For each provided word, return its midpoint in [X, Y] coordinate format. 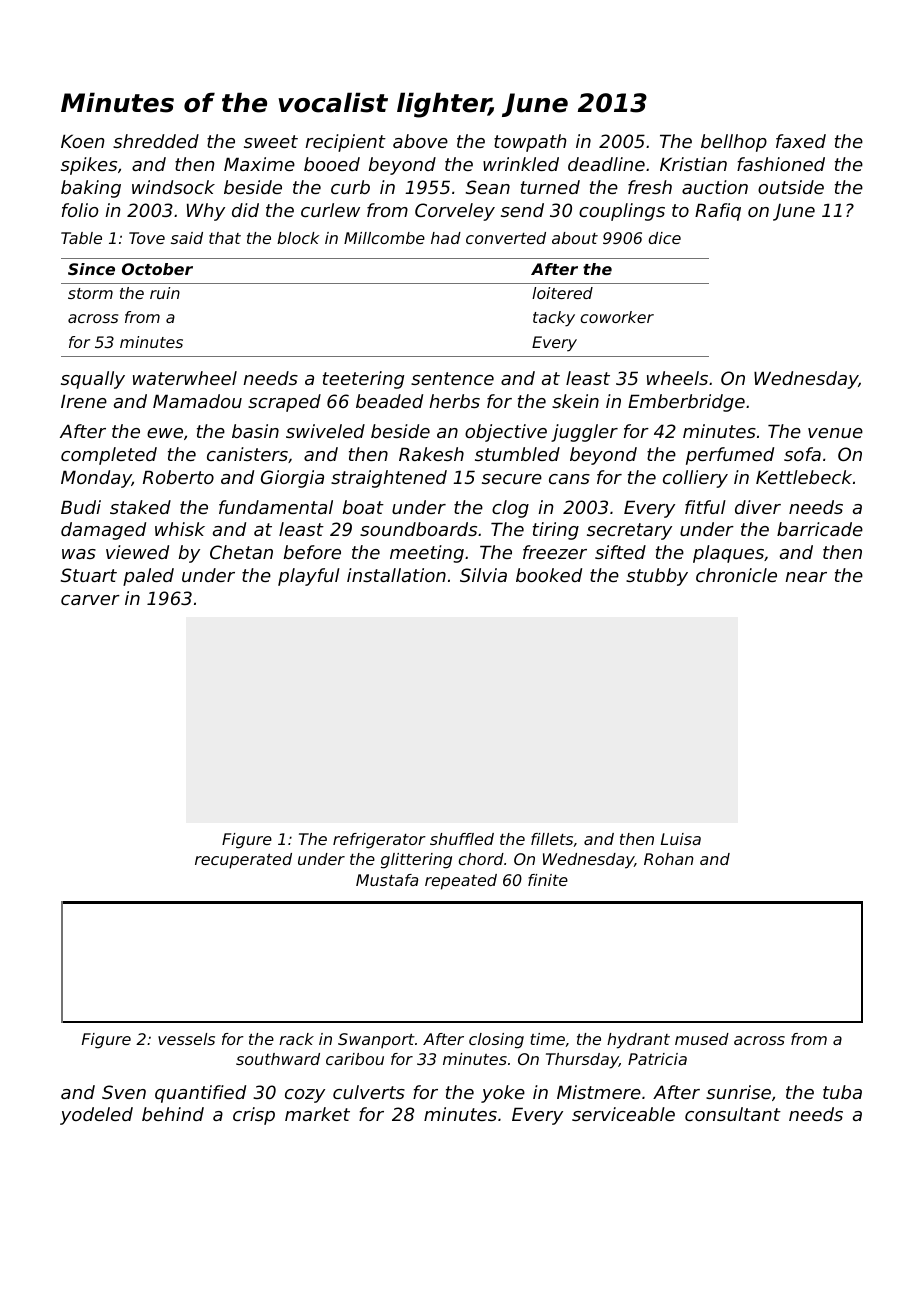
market [317, 1114]
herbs [454, 401]
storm [90, 293]
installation [396, 575]
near [806, 577]
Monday [96, 479]
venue [835, 433]
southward [278, 1059]
